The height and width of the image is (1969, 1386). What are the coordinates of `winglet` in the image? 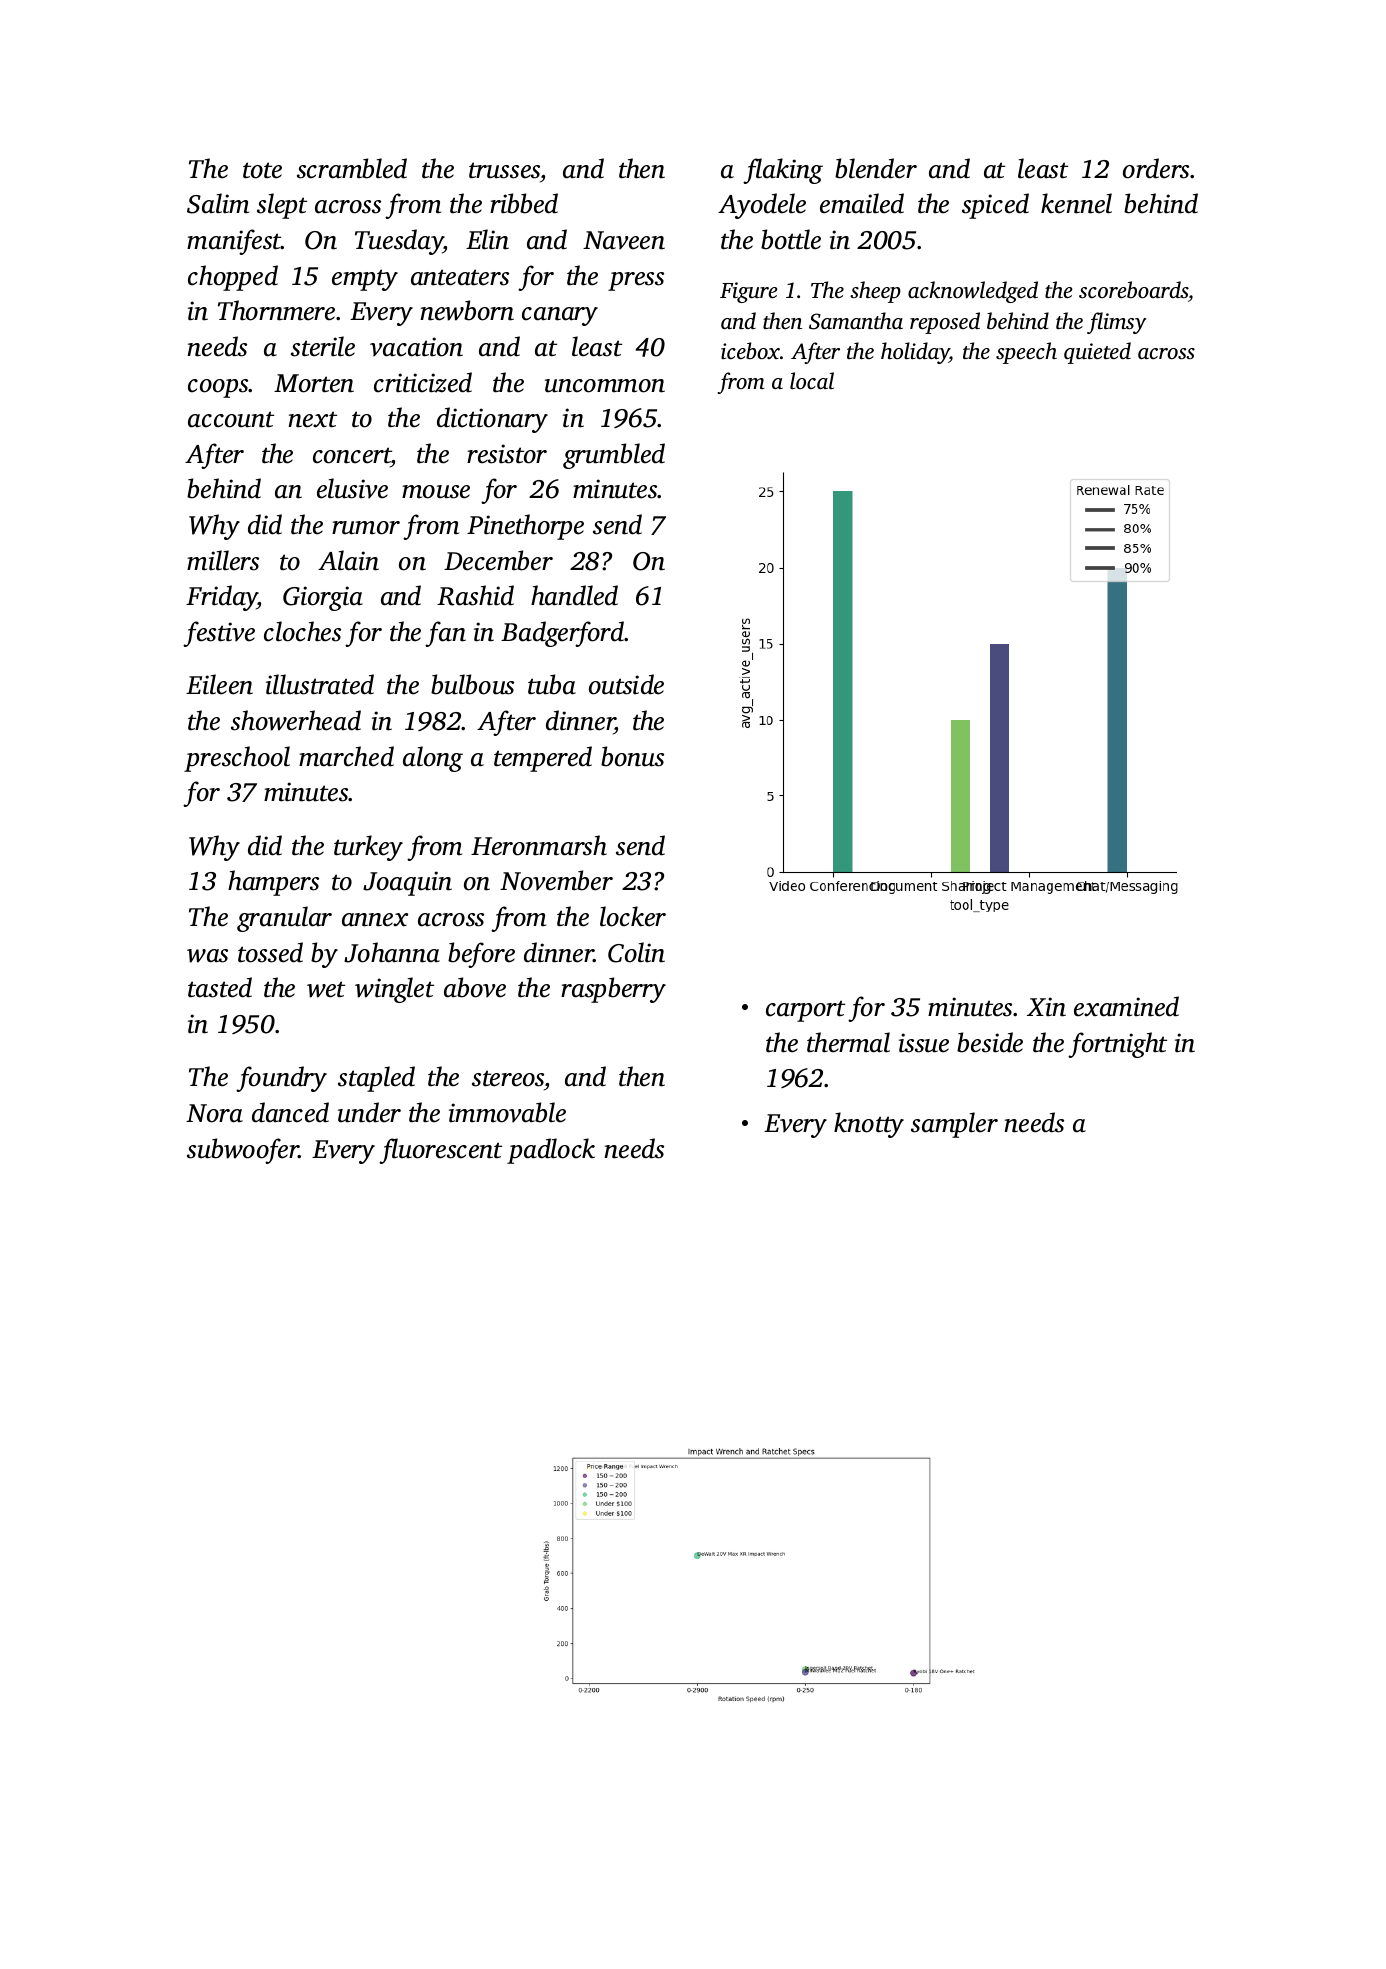 It's located at (394, 990).
